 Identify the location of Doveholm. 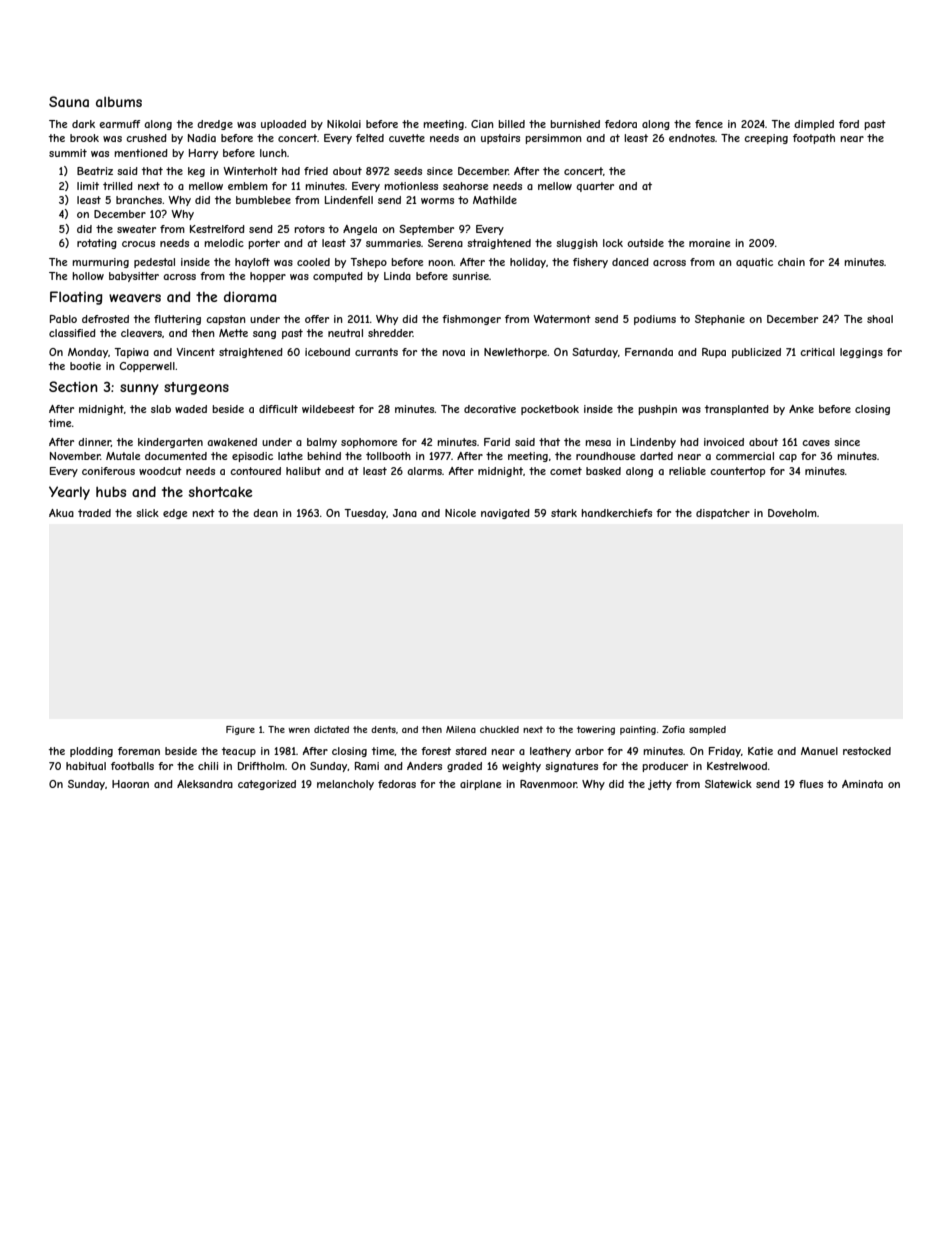
(792, 513).
